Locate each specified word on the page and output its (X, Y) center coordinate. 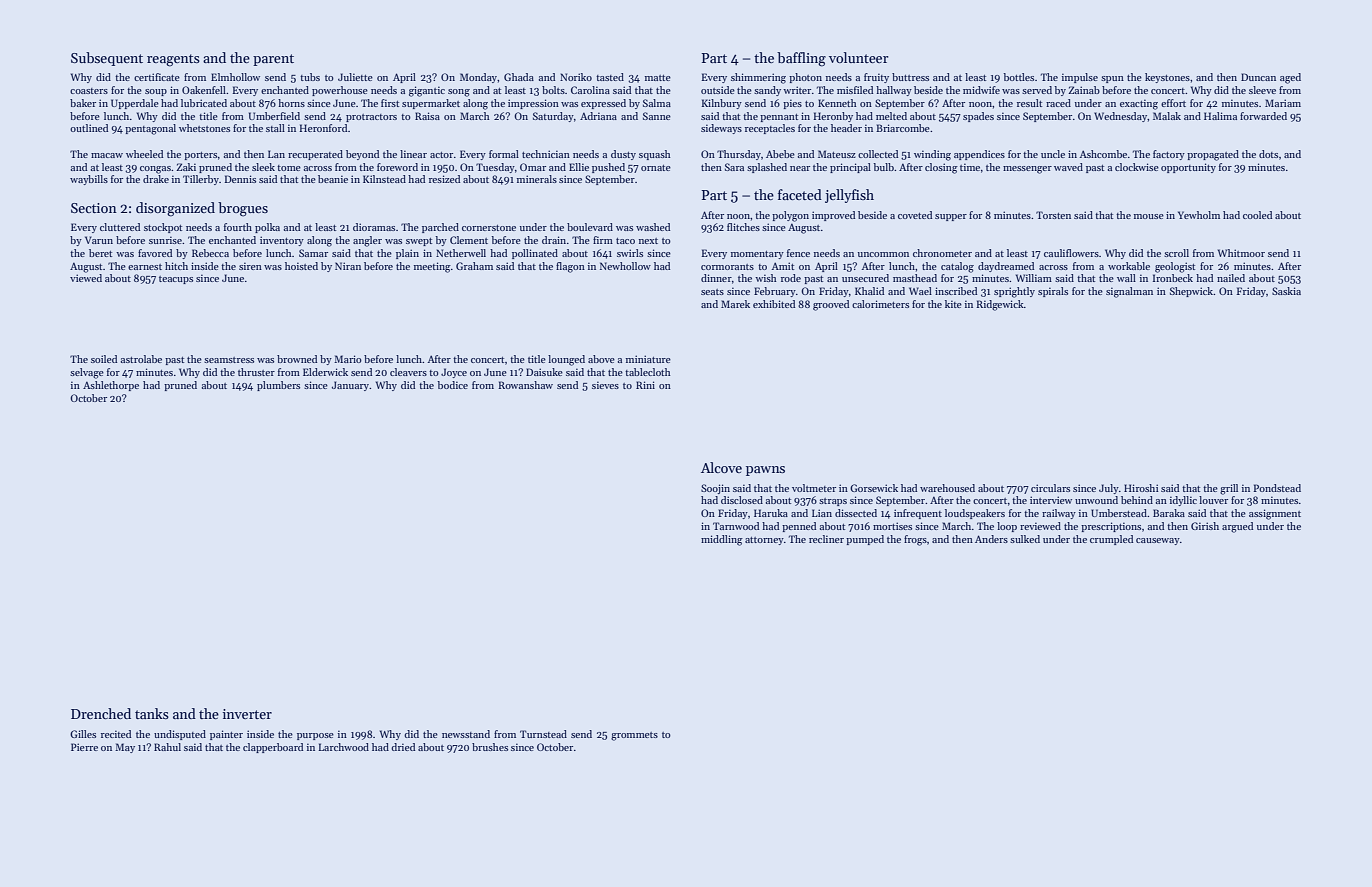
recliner (826, 539)
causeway (1158, 541)
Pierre (84, 747)
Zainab (1084, 90)
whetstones (204, 128)
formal (504, 154)
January (350, 386)
